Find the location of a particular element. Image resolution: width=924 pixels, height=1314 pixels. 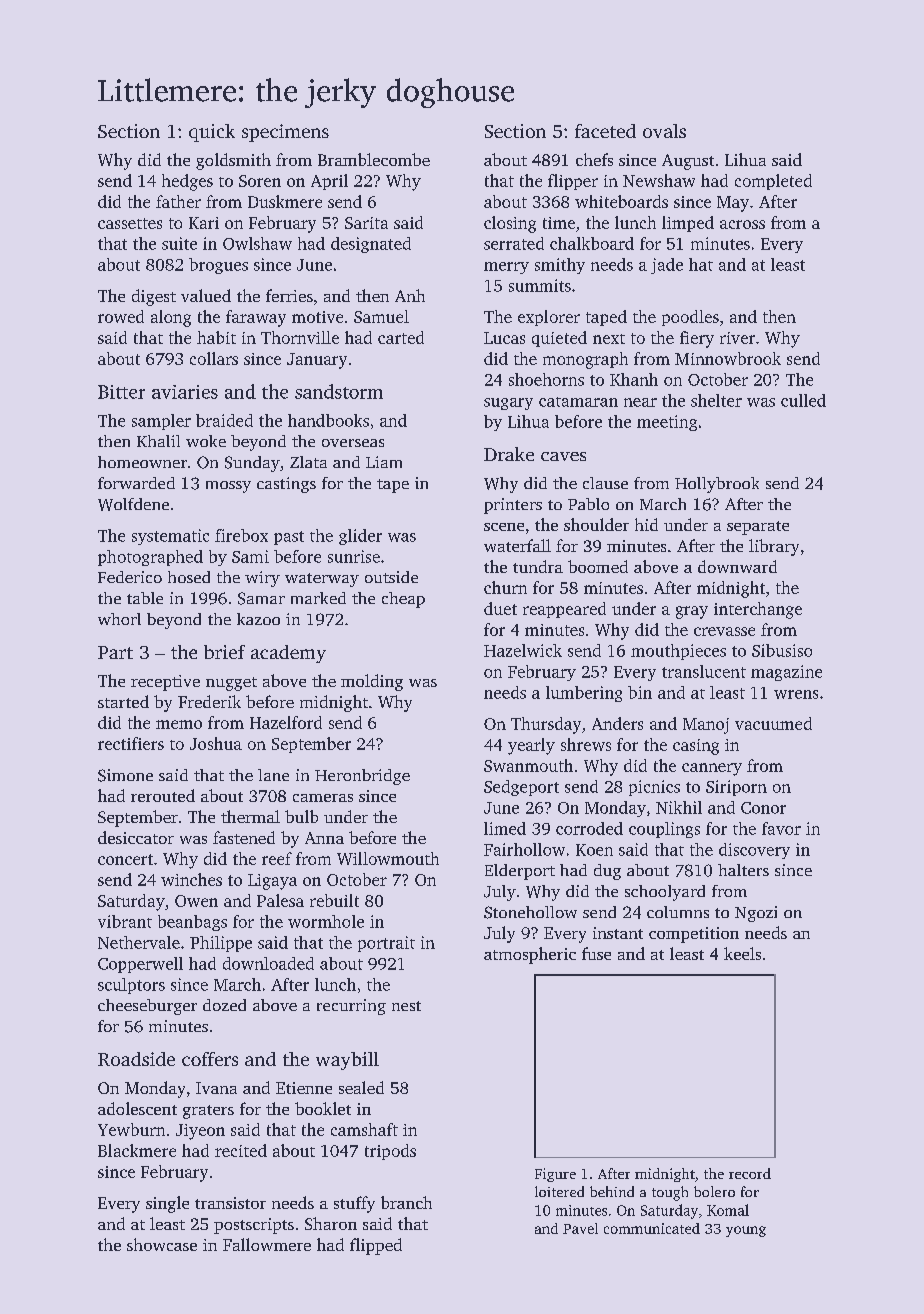

forwarded is located at coordinates (136, 483).
